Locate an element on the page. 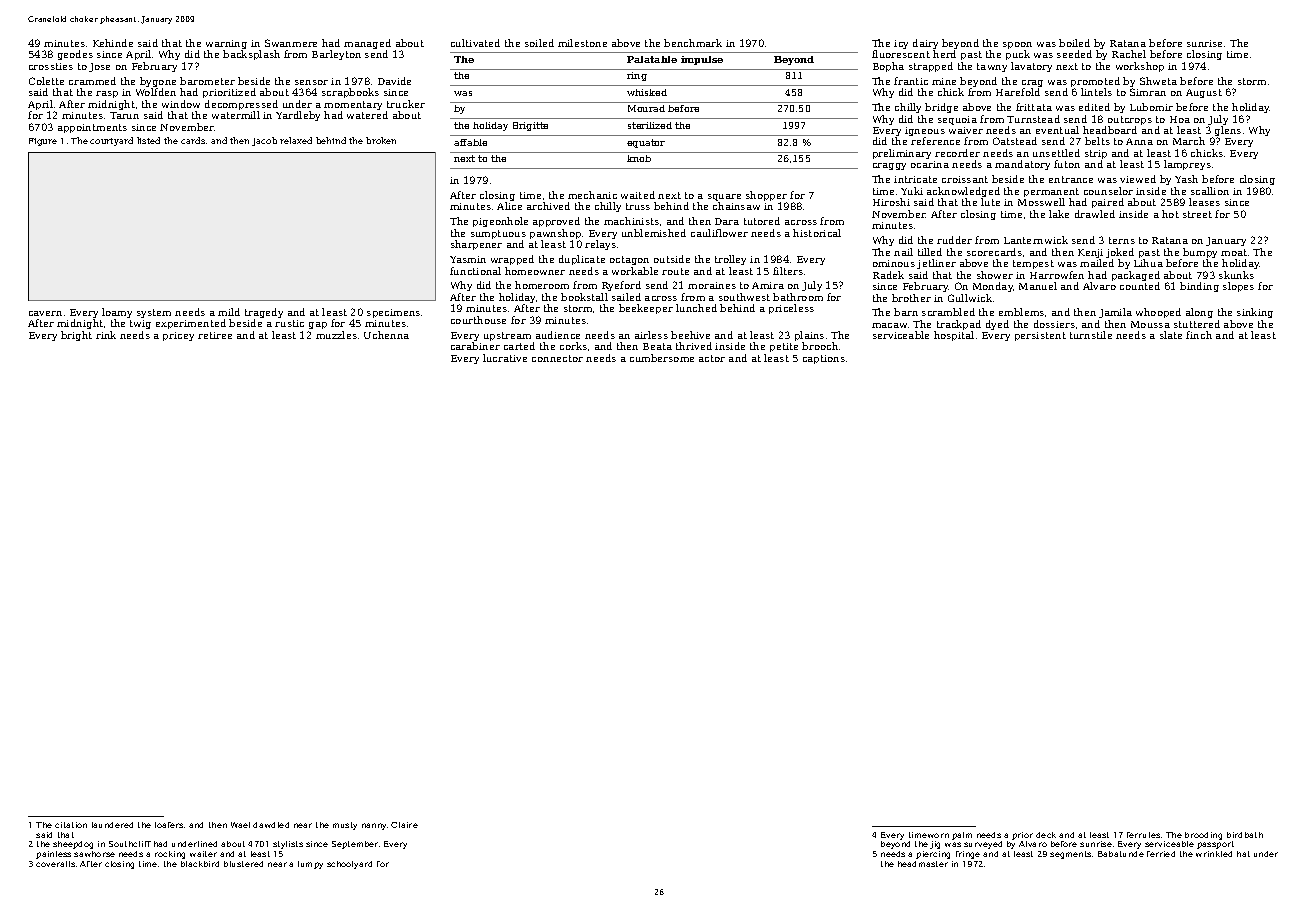  courtyard is located at coordinates (111, 141).
